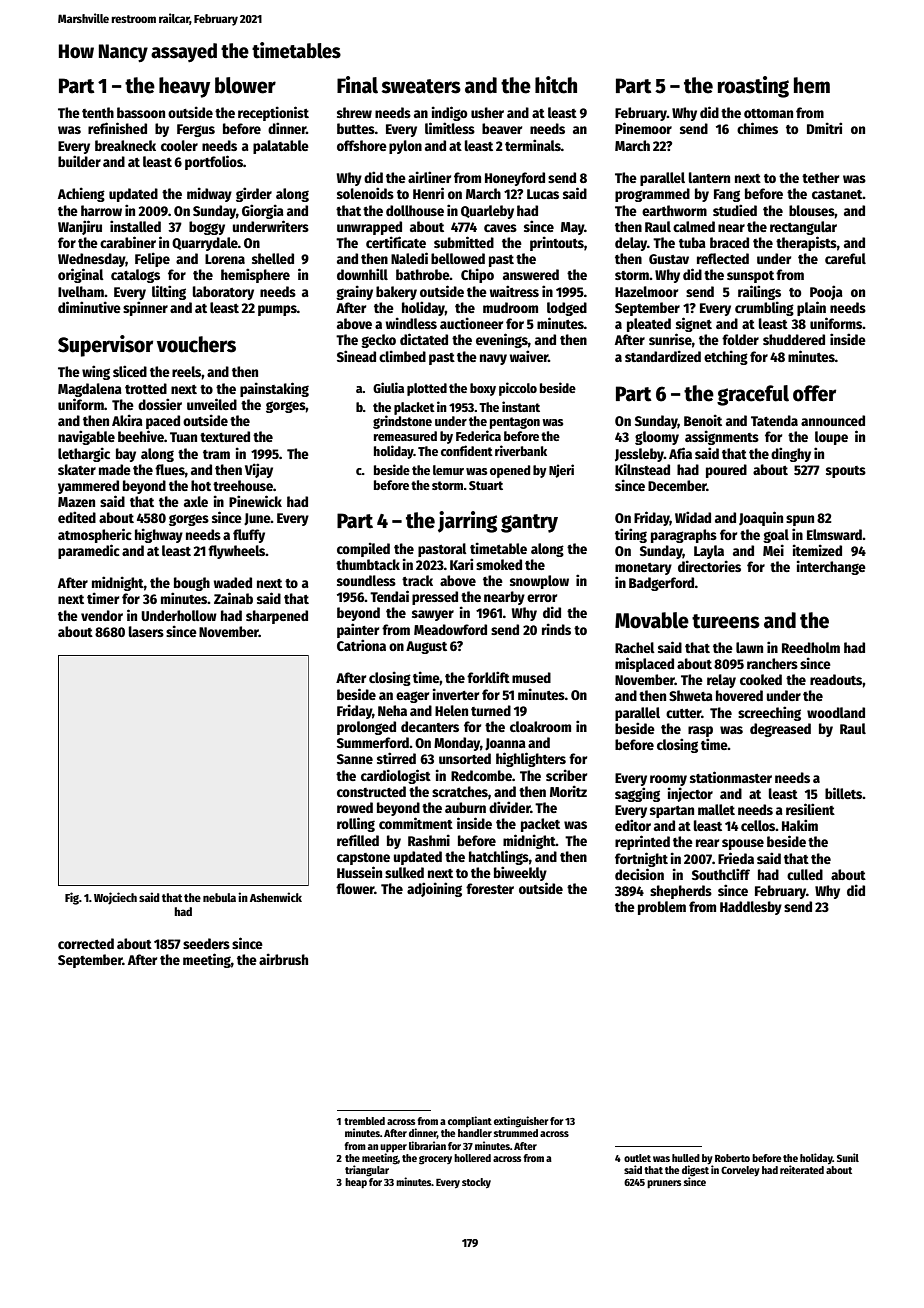 The width and height of the screenshot is (924, 1308). I want to click on dollhouse, so click(415, 210).
